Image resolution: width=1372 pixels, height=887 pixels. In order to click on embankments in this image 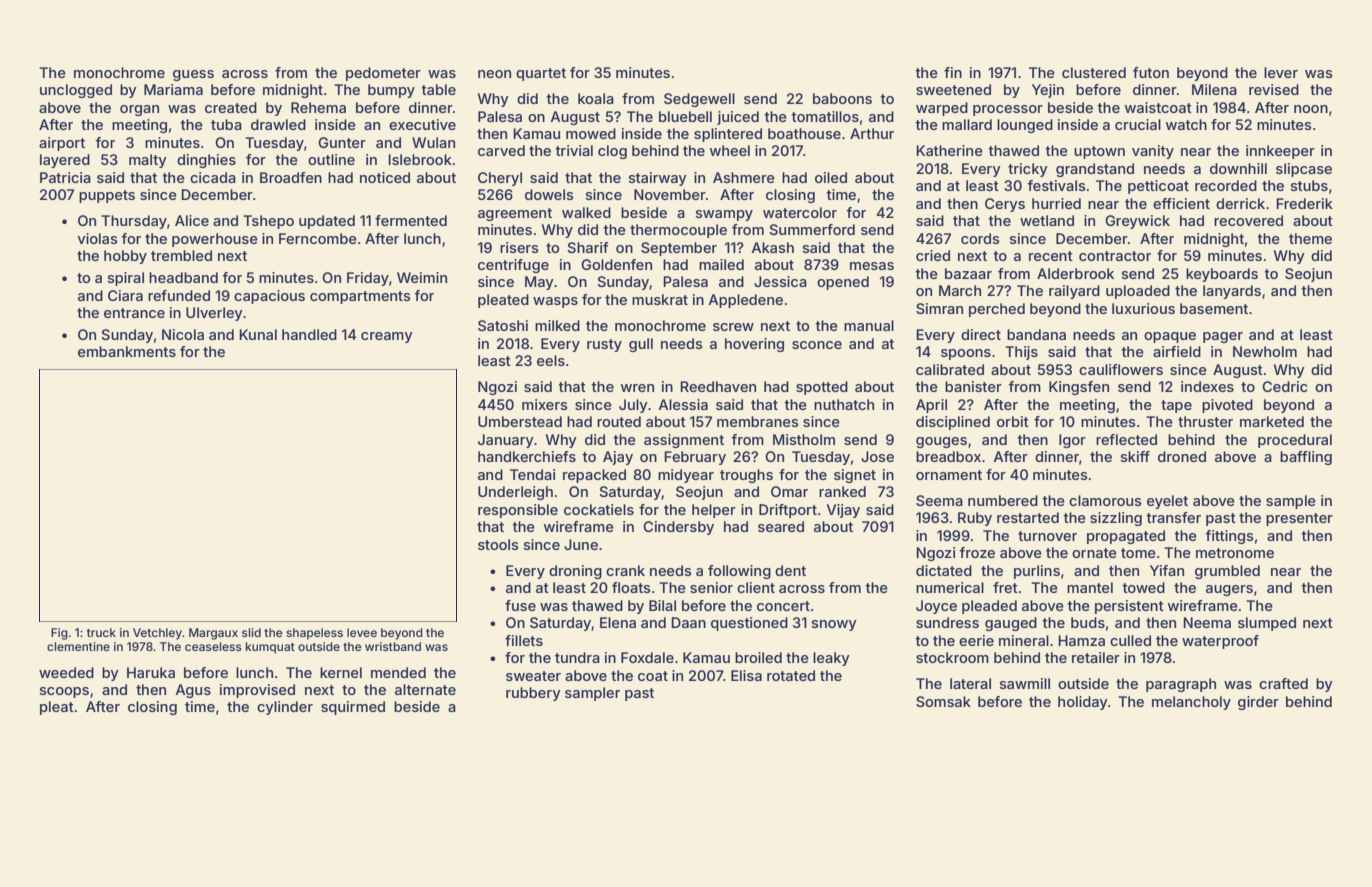, I will do `click(127, 351)`.
